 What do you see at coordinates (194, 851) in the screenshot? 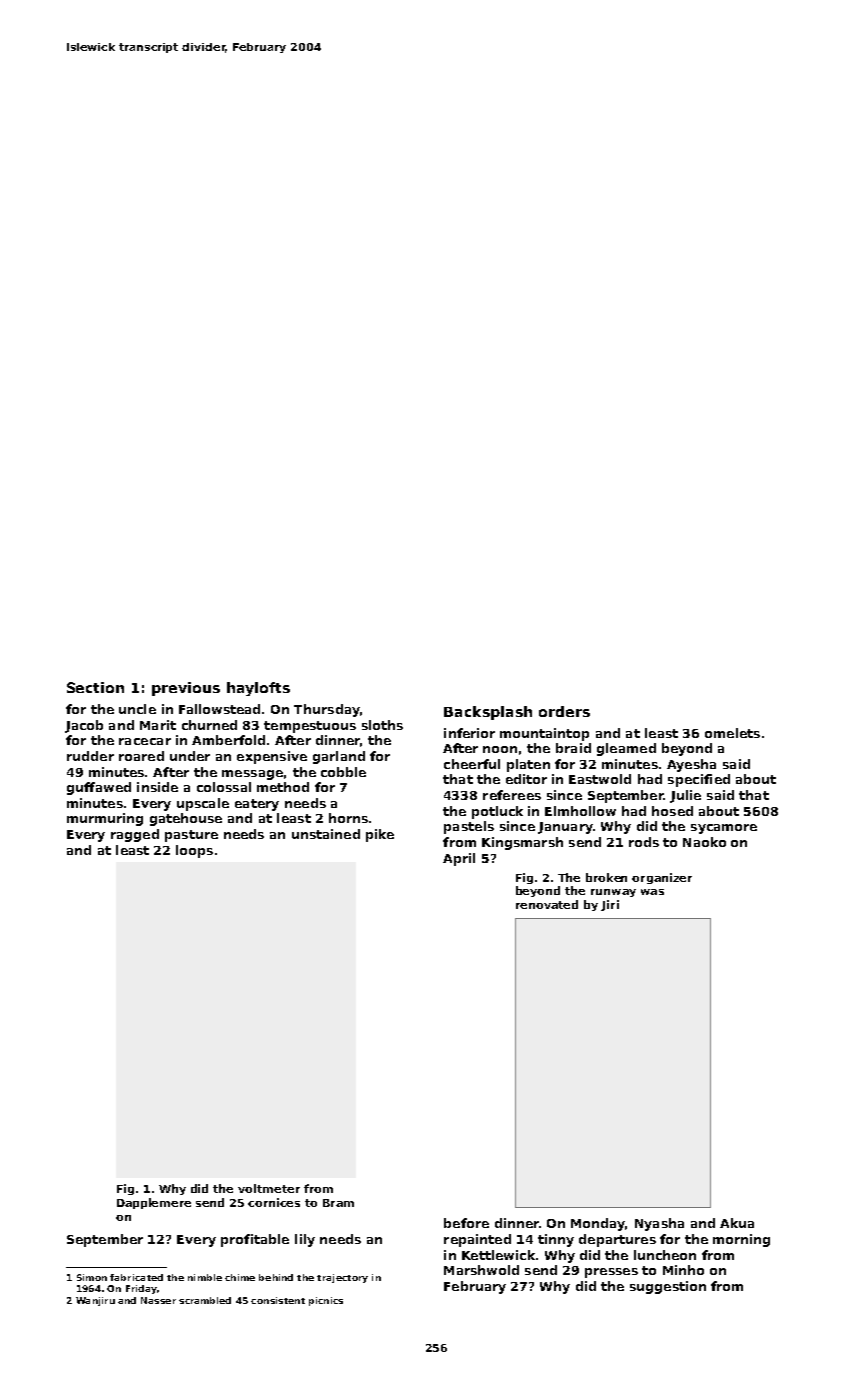
I see `loops` at bounding box center [194, 851].
